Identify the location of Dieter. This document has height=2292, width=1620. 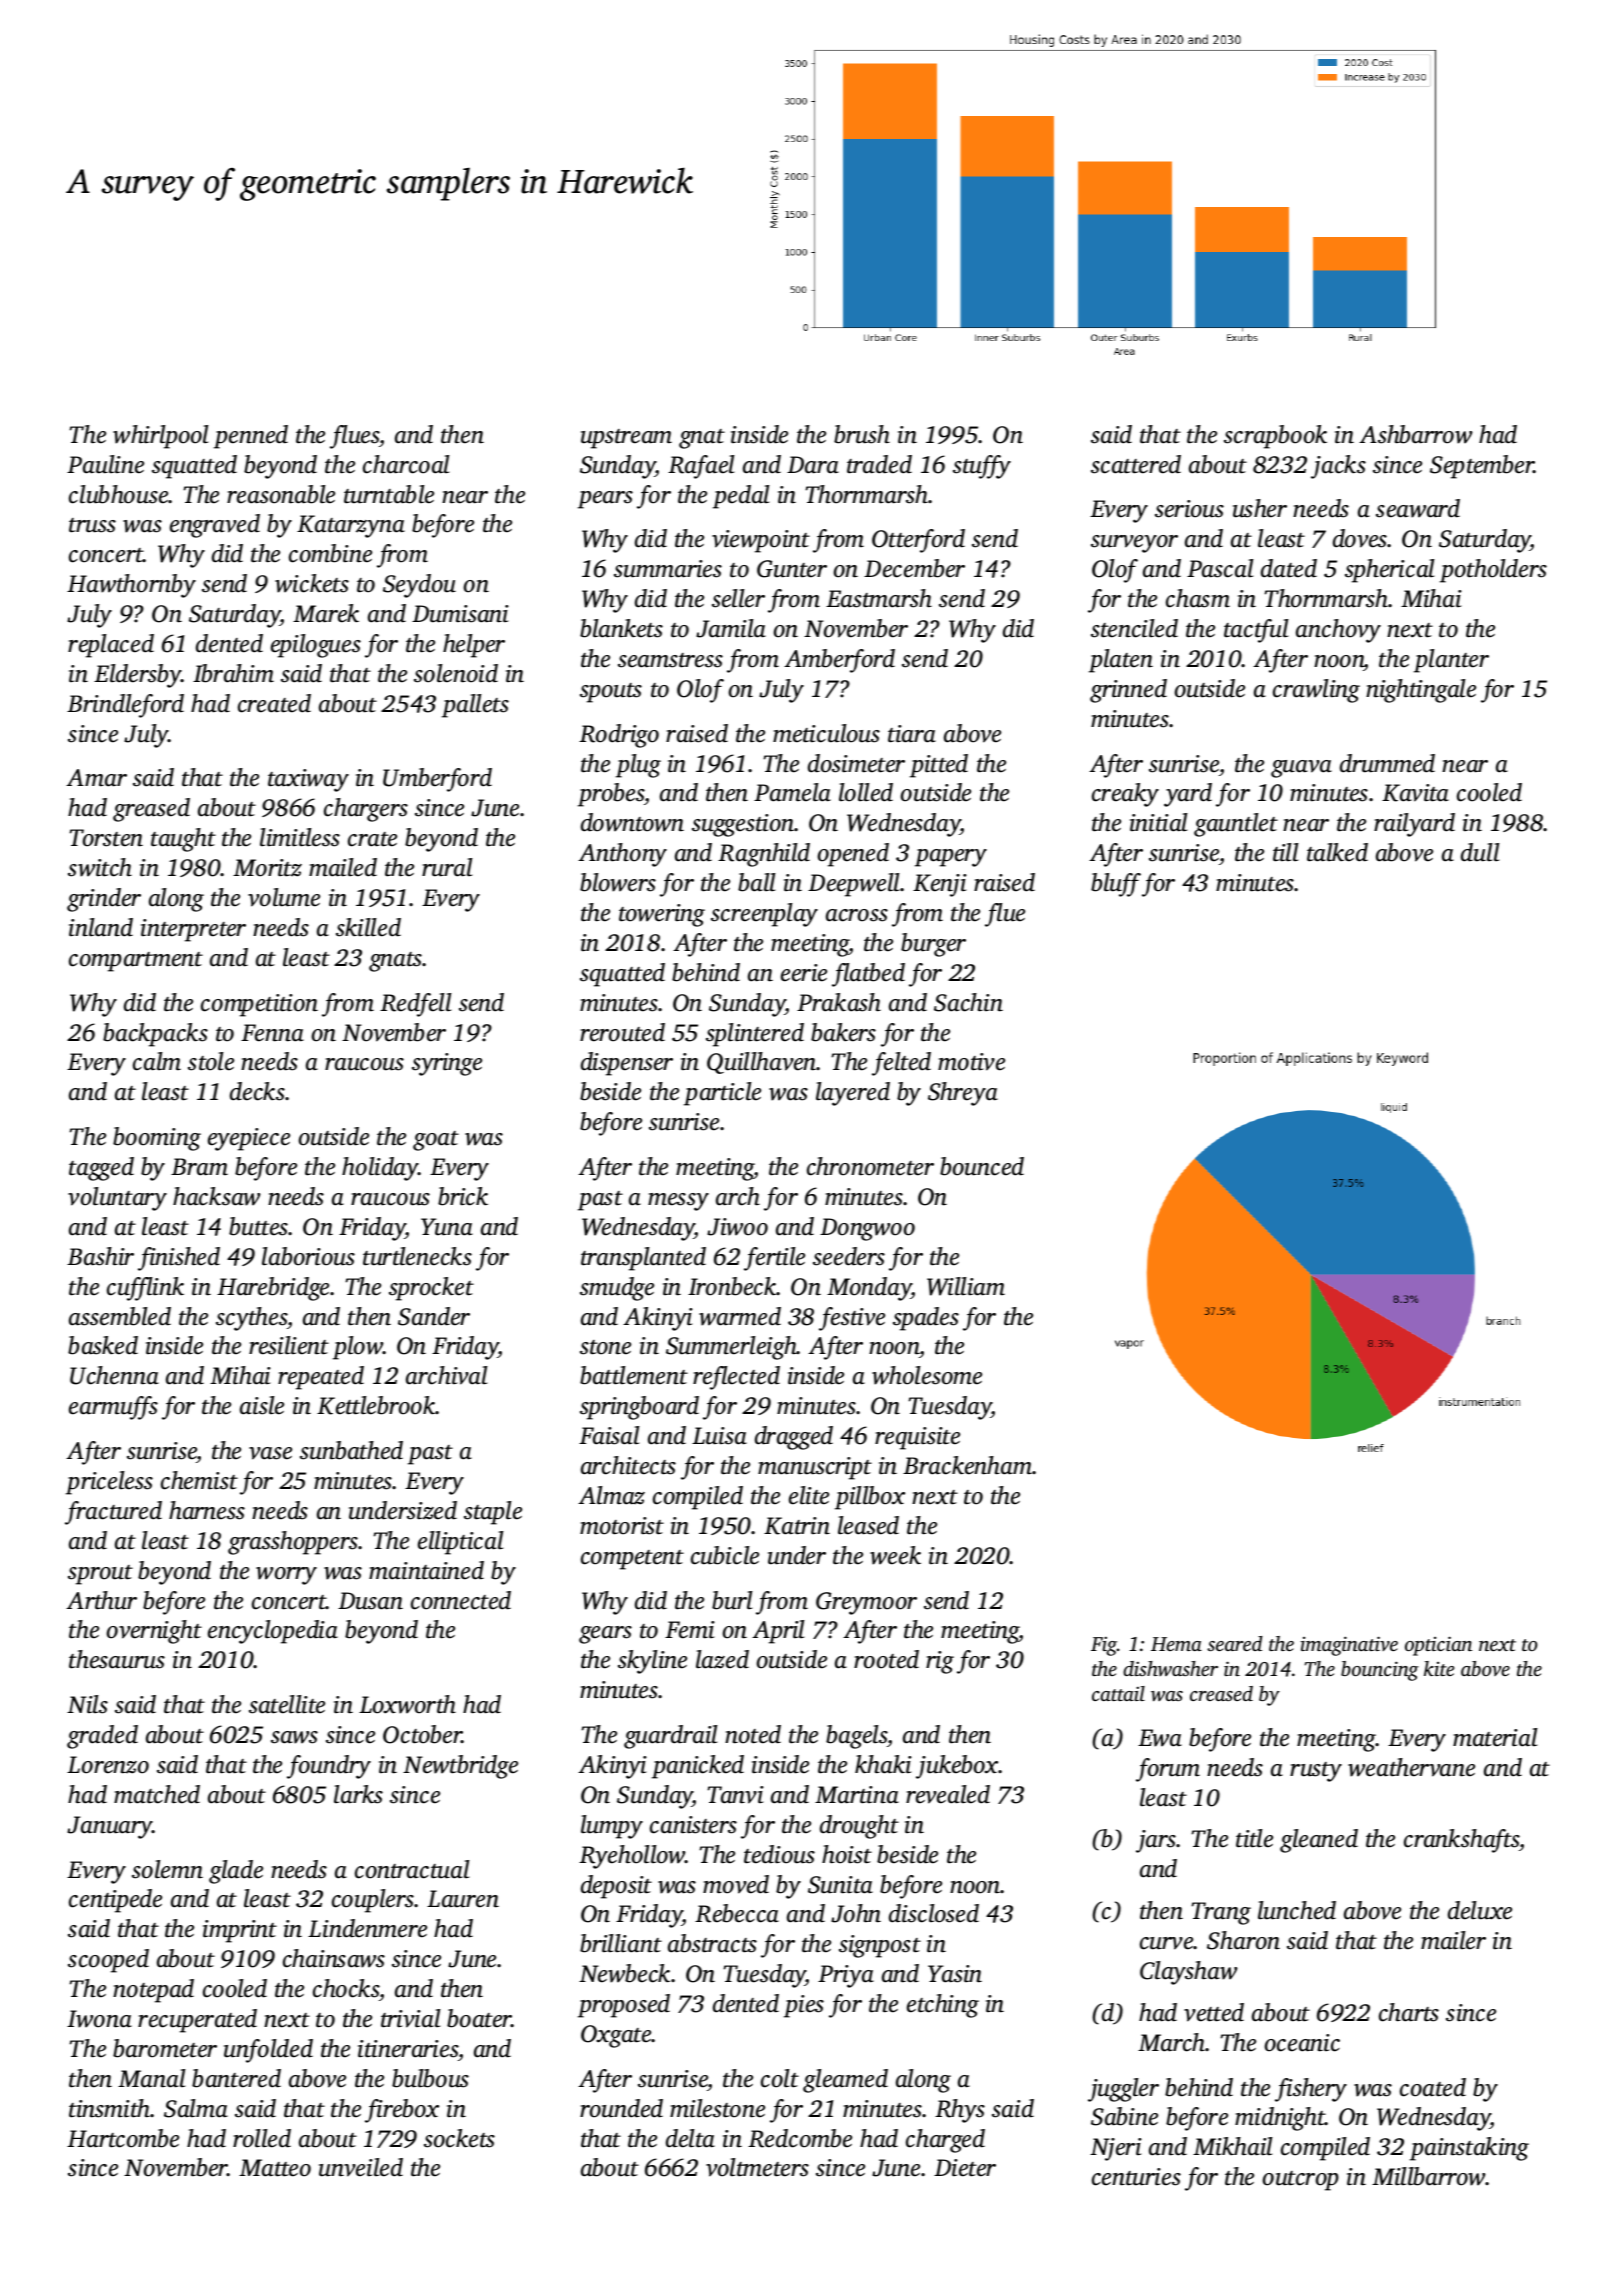
(965, 2168).
